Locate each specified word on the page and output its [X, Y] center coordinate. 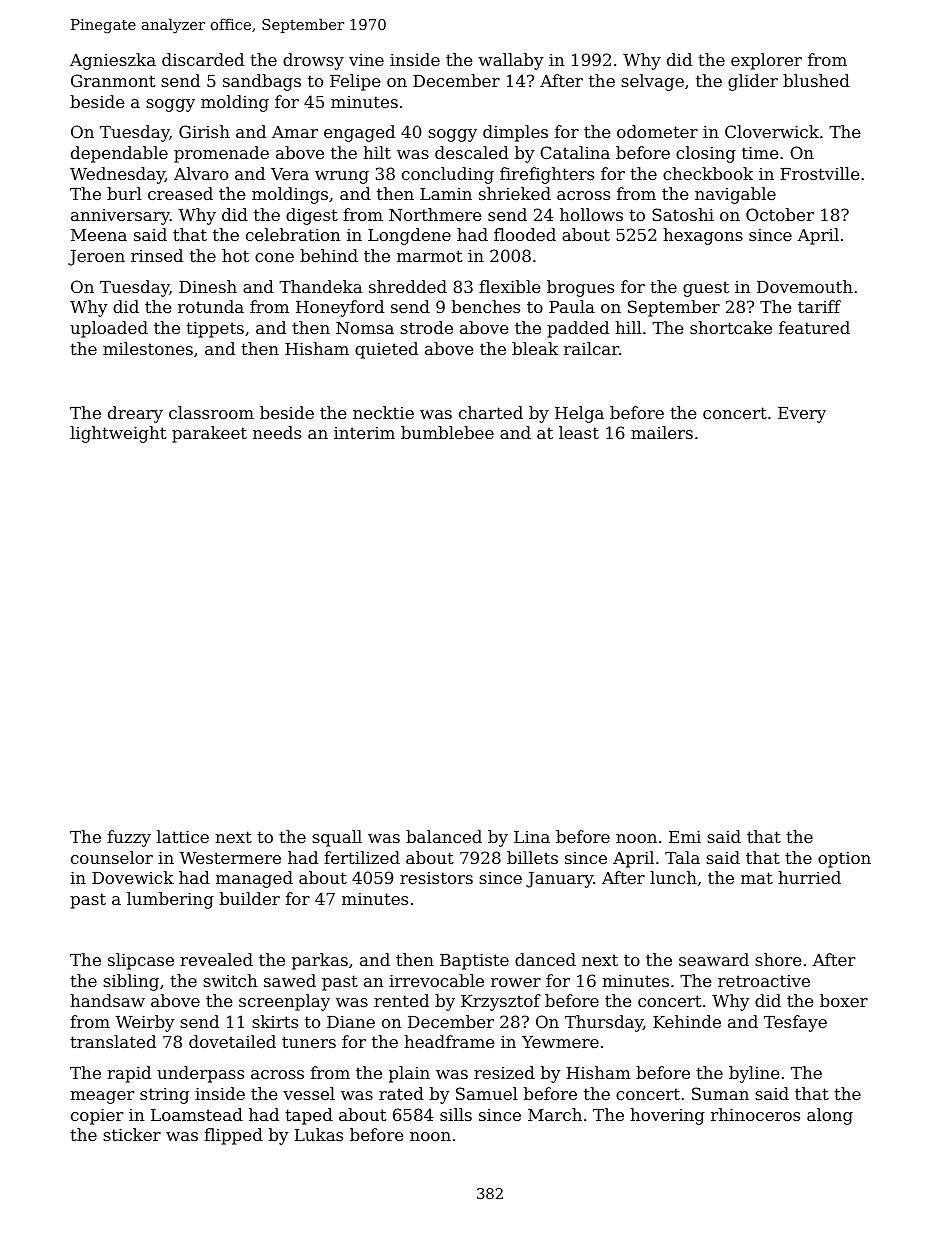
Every [802, 415]
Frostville [819, 173]
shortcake [731, 327]
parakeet [209, 434]
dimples [515, 133]
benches [486, 306]
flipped [233, 1136]
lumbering [170, 900]
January [559, 880]
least [579, 432]
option [844, 860]
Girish [204, 131]
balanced [444, 836]
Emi [685, 836]
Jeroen [96, 258]
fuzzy [129, 838]
